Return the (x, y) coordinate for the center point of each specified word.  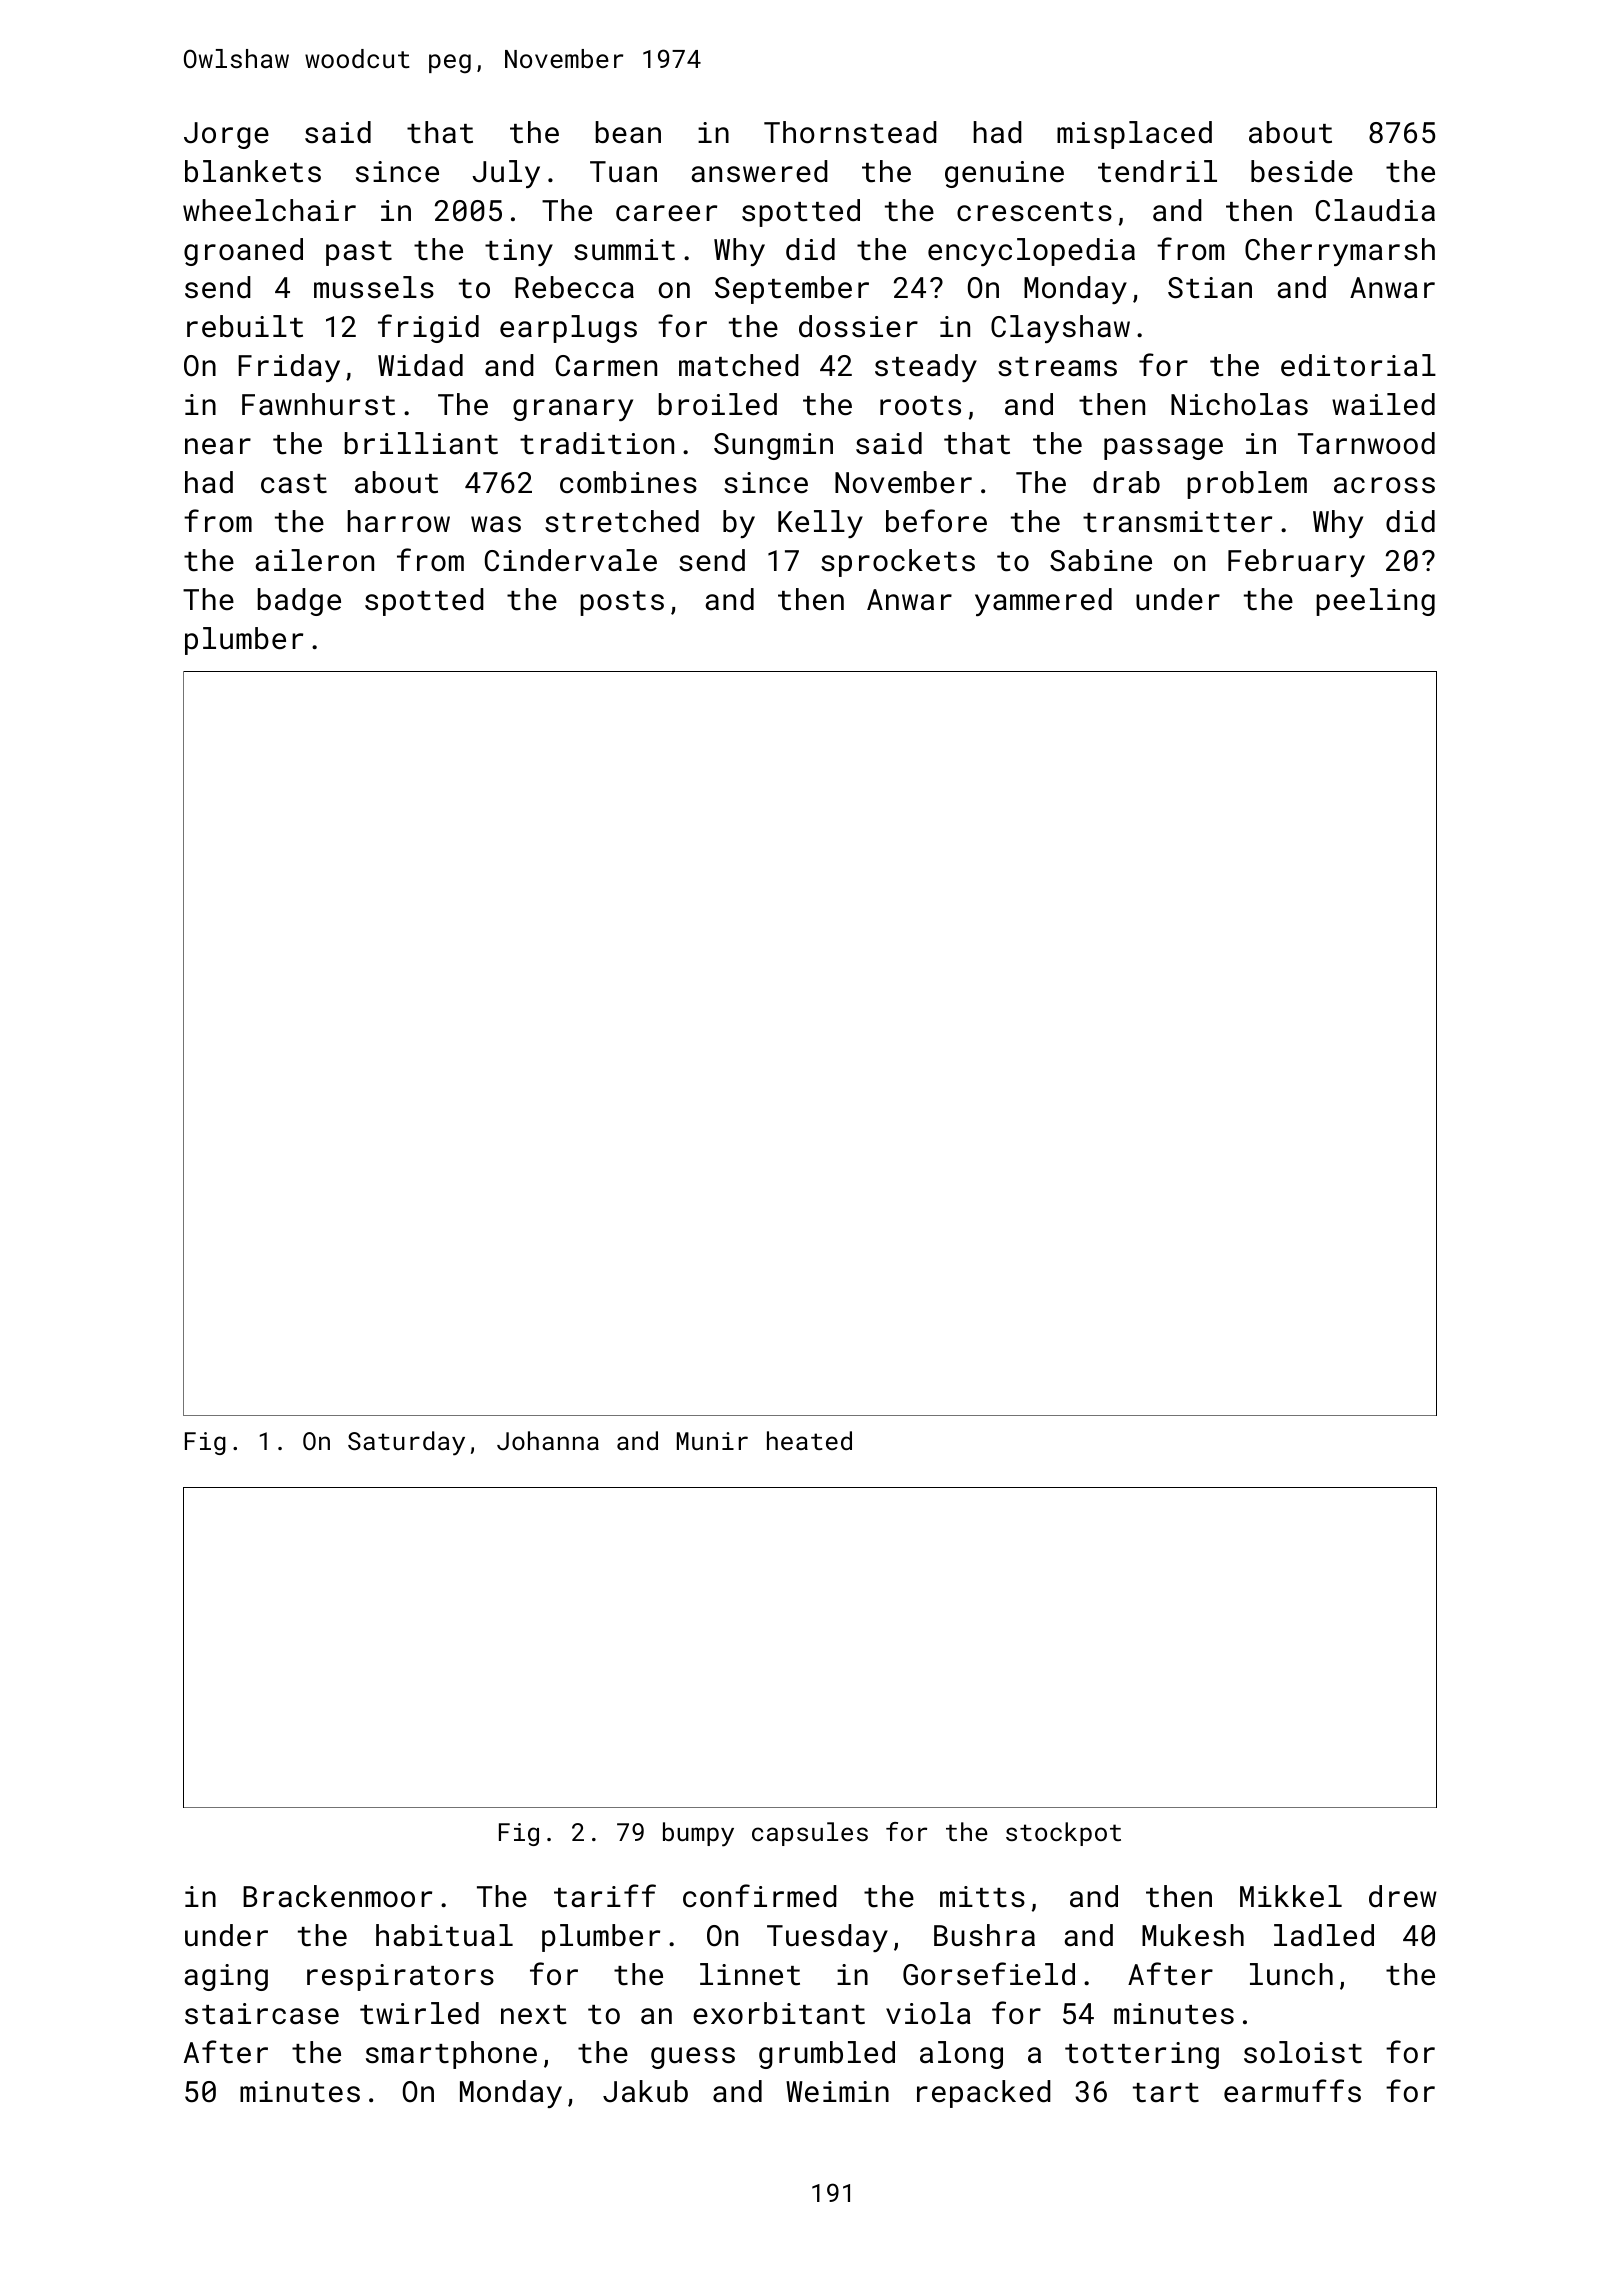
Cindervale (571, 560)
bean (628, 132)
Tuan (623, 172)
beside (1302, 171)
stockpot (1063, 1834)
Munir (712, 1441)
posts (622, 603)
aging (226, 1977)
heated (809, 1440)
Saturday (406, 1443)
